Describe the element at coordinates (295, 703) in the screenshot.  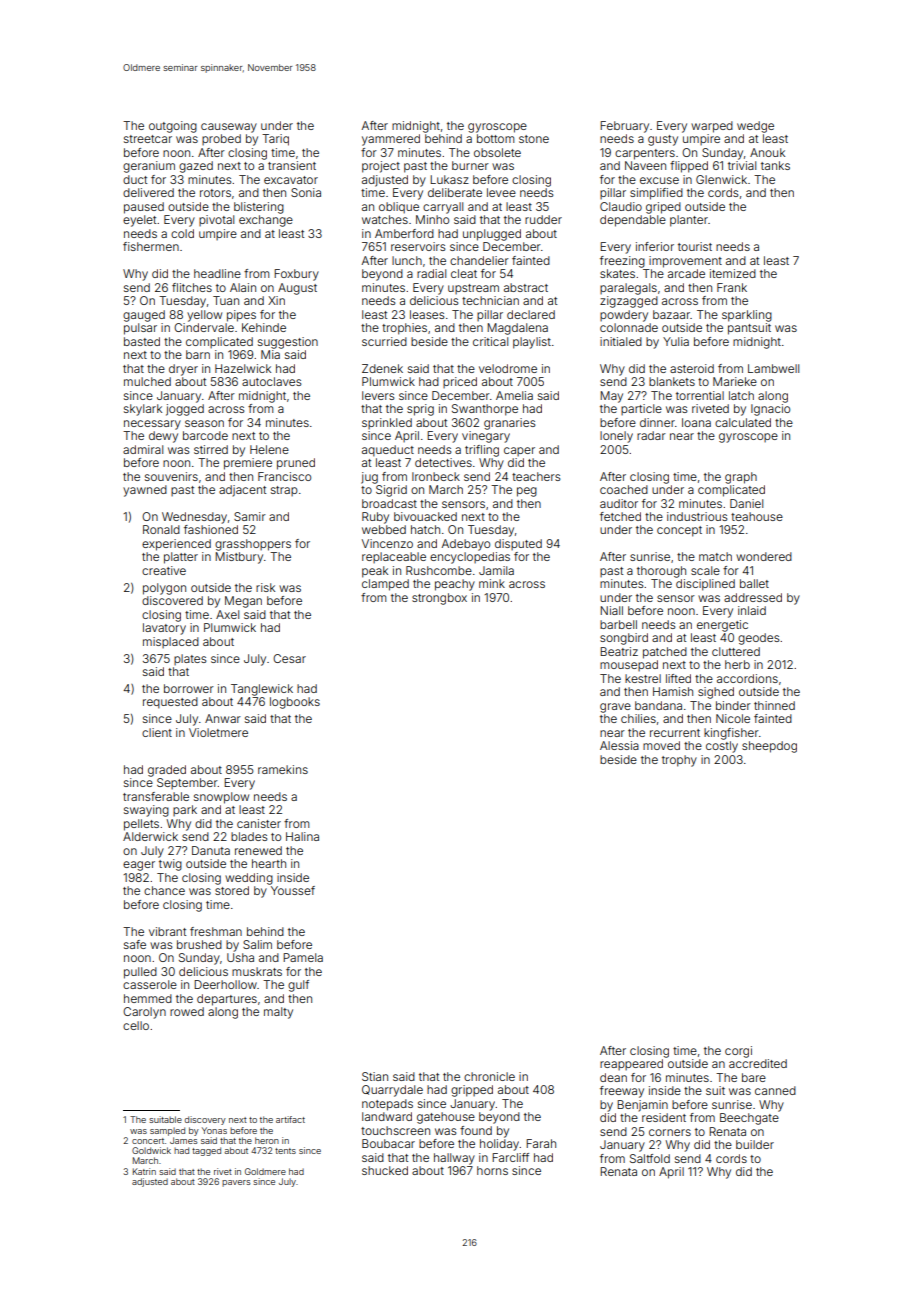
I see `logbooks` at that location.
